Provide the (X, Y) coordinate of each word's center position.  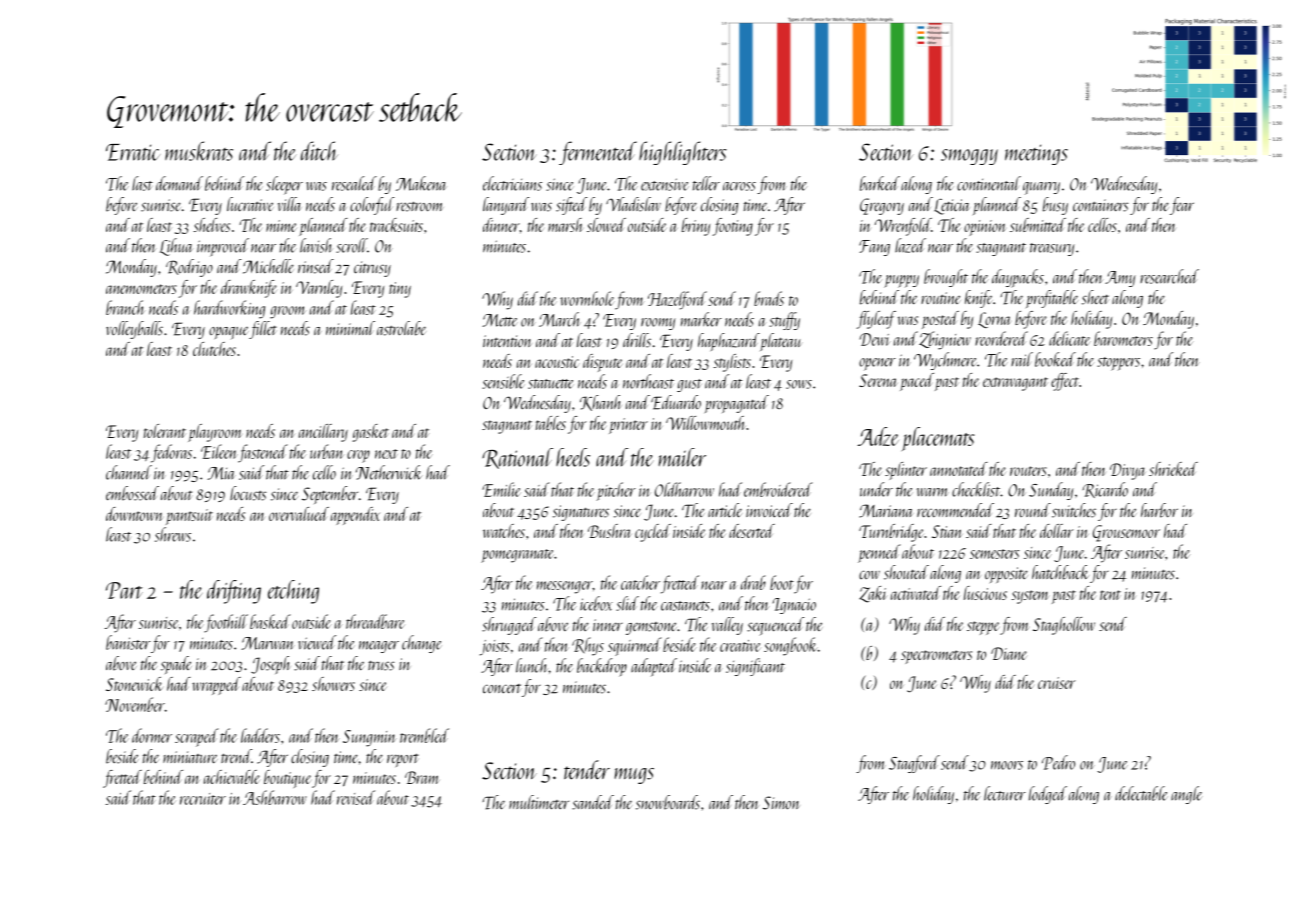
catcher (640, 582)
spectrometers (936, 657)
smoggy (969, 157)
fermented (598, 153)
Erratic (133, 152)
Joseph (270, 665)
